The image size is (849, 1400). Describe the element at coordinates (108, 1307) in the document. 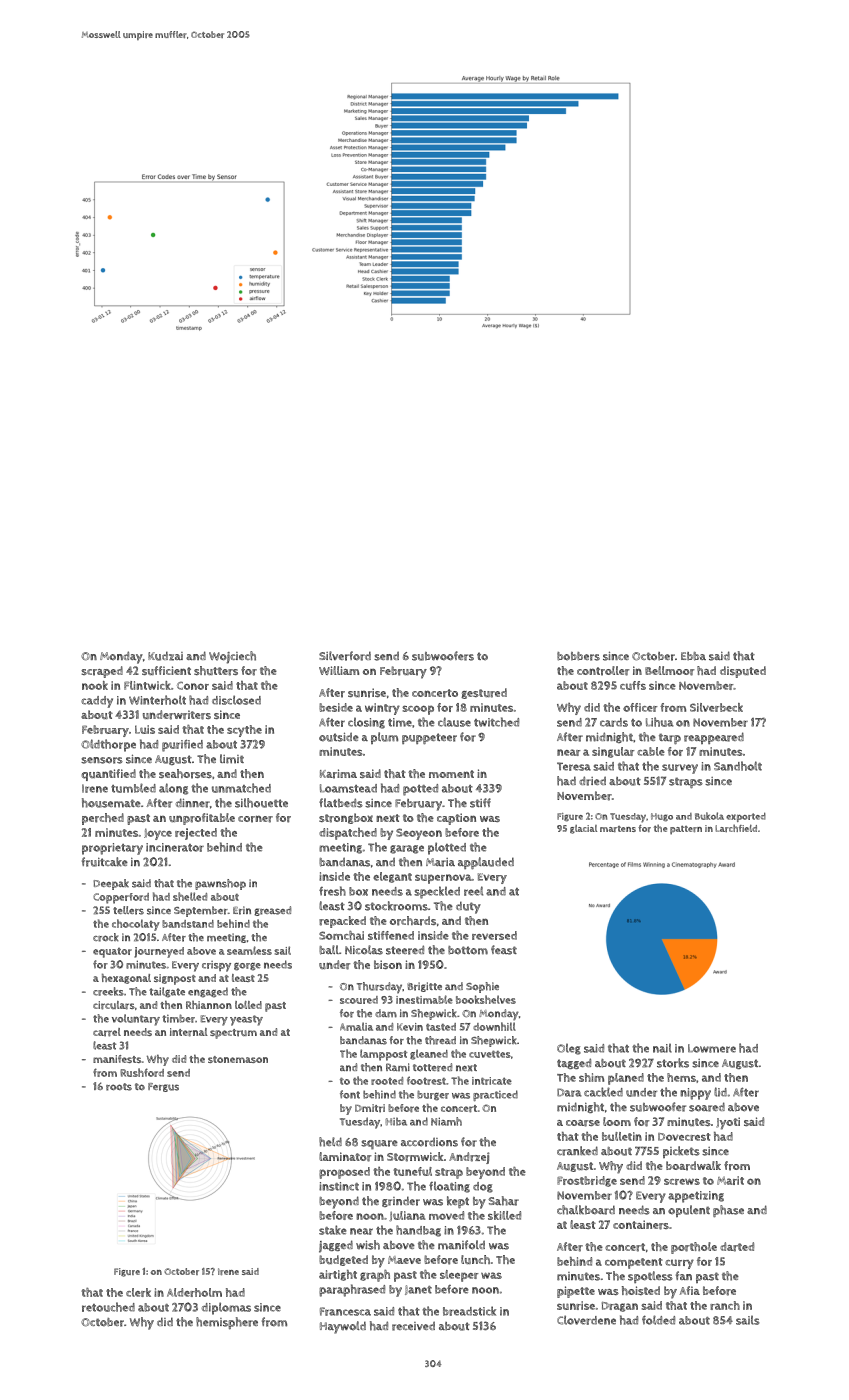

I see `retouched` at that location.
